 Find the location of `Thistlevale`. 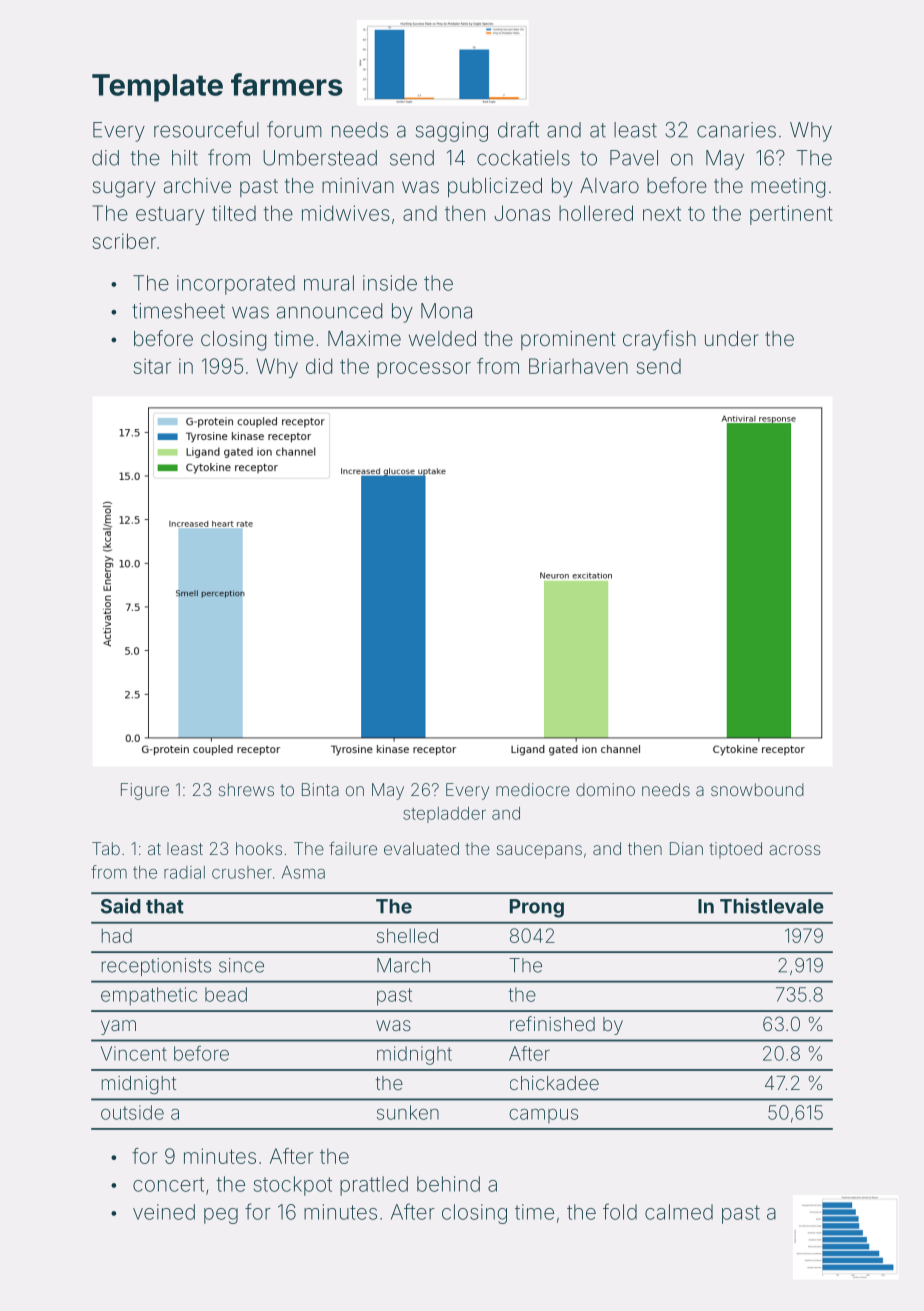

Thistlevale is located at coordinates (772, 906).
